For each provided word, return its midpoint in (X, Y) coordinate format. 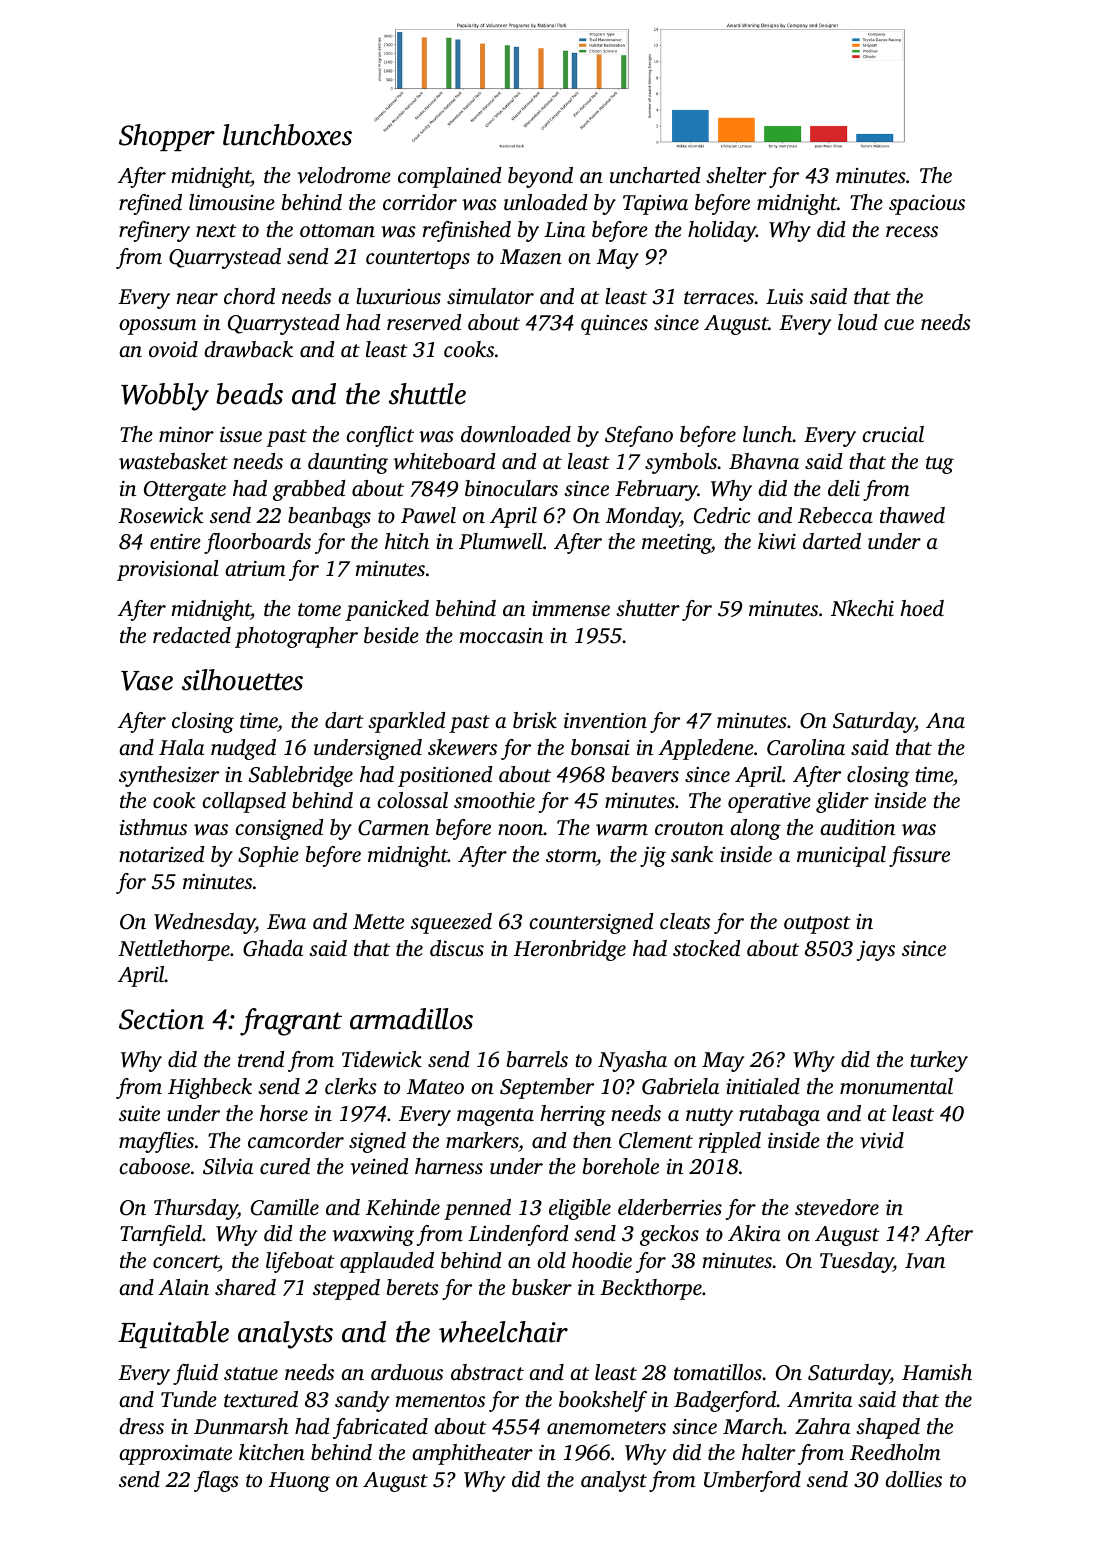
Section (161, 1019)
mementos (440, 1400)
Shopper (167, 137)
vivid (882, 1140)
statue (251, 1373)
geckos (669, 1235)
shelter (736, 175)
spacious (927, 205)
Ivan (925, 1260)
